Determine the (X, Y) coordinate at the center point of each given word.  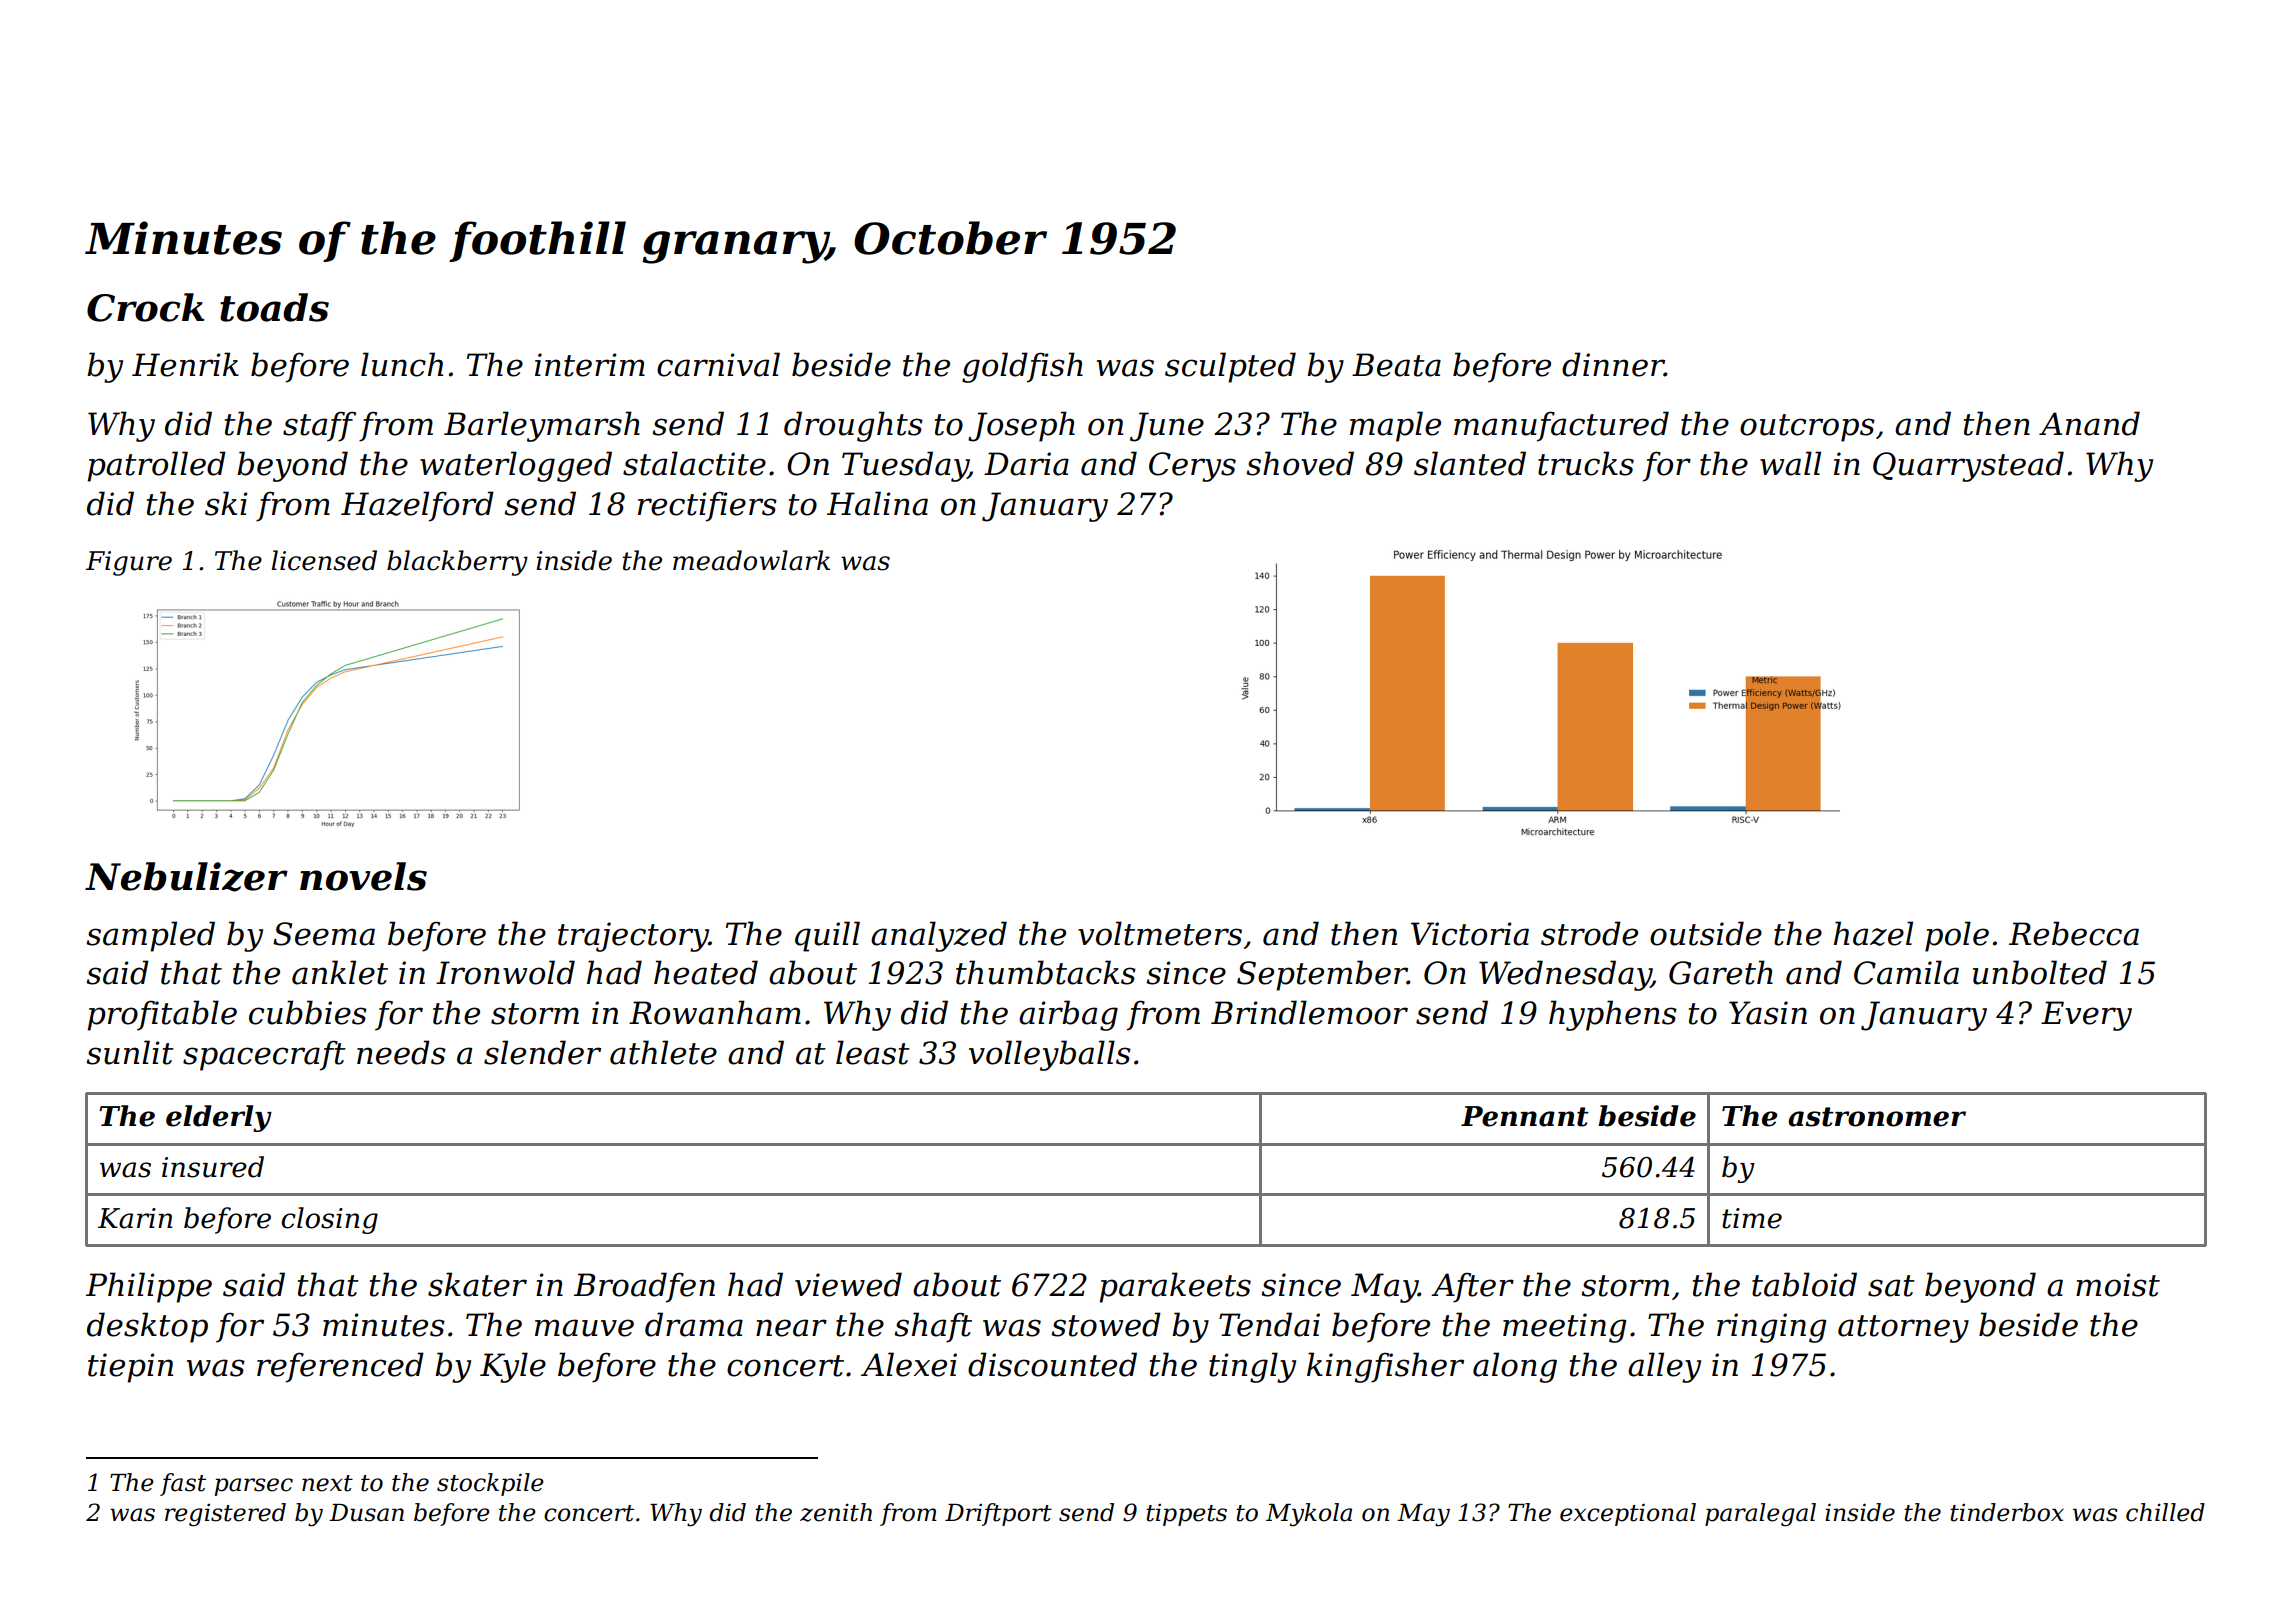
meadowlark (751, 560)
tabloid (1804, 1284)
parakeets (1175, 1287)
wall (1790, 463)
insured (213, 1167)
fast (183, 1484)
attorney (1903, 1329)
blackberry (457, 563)
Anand (2089, 423)
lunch (402, 364)
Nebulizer (186, 877)
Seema (324, 934)
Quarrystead (1968, 466)
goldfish (1022, 367)
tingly (1252, 1367)
